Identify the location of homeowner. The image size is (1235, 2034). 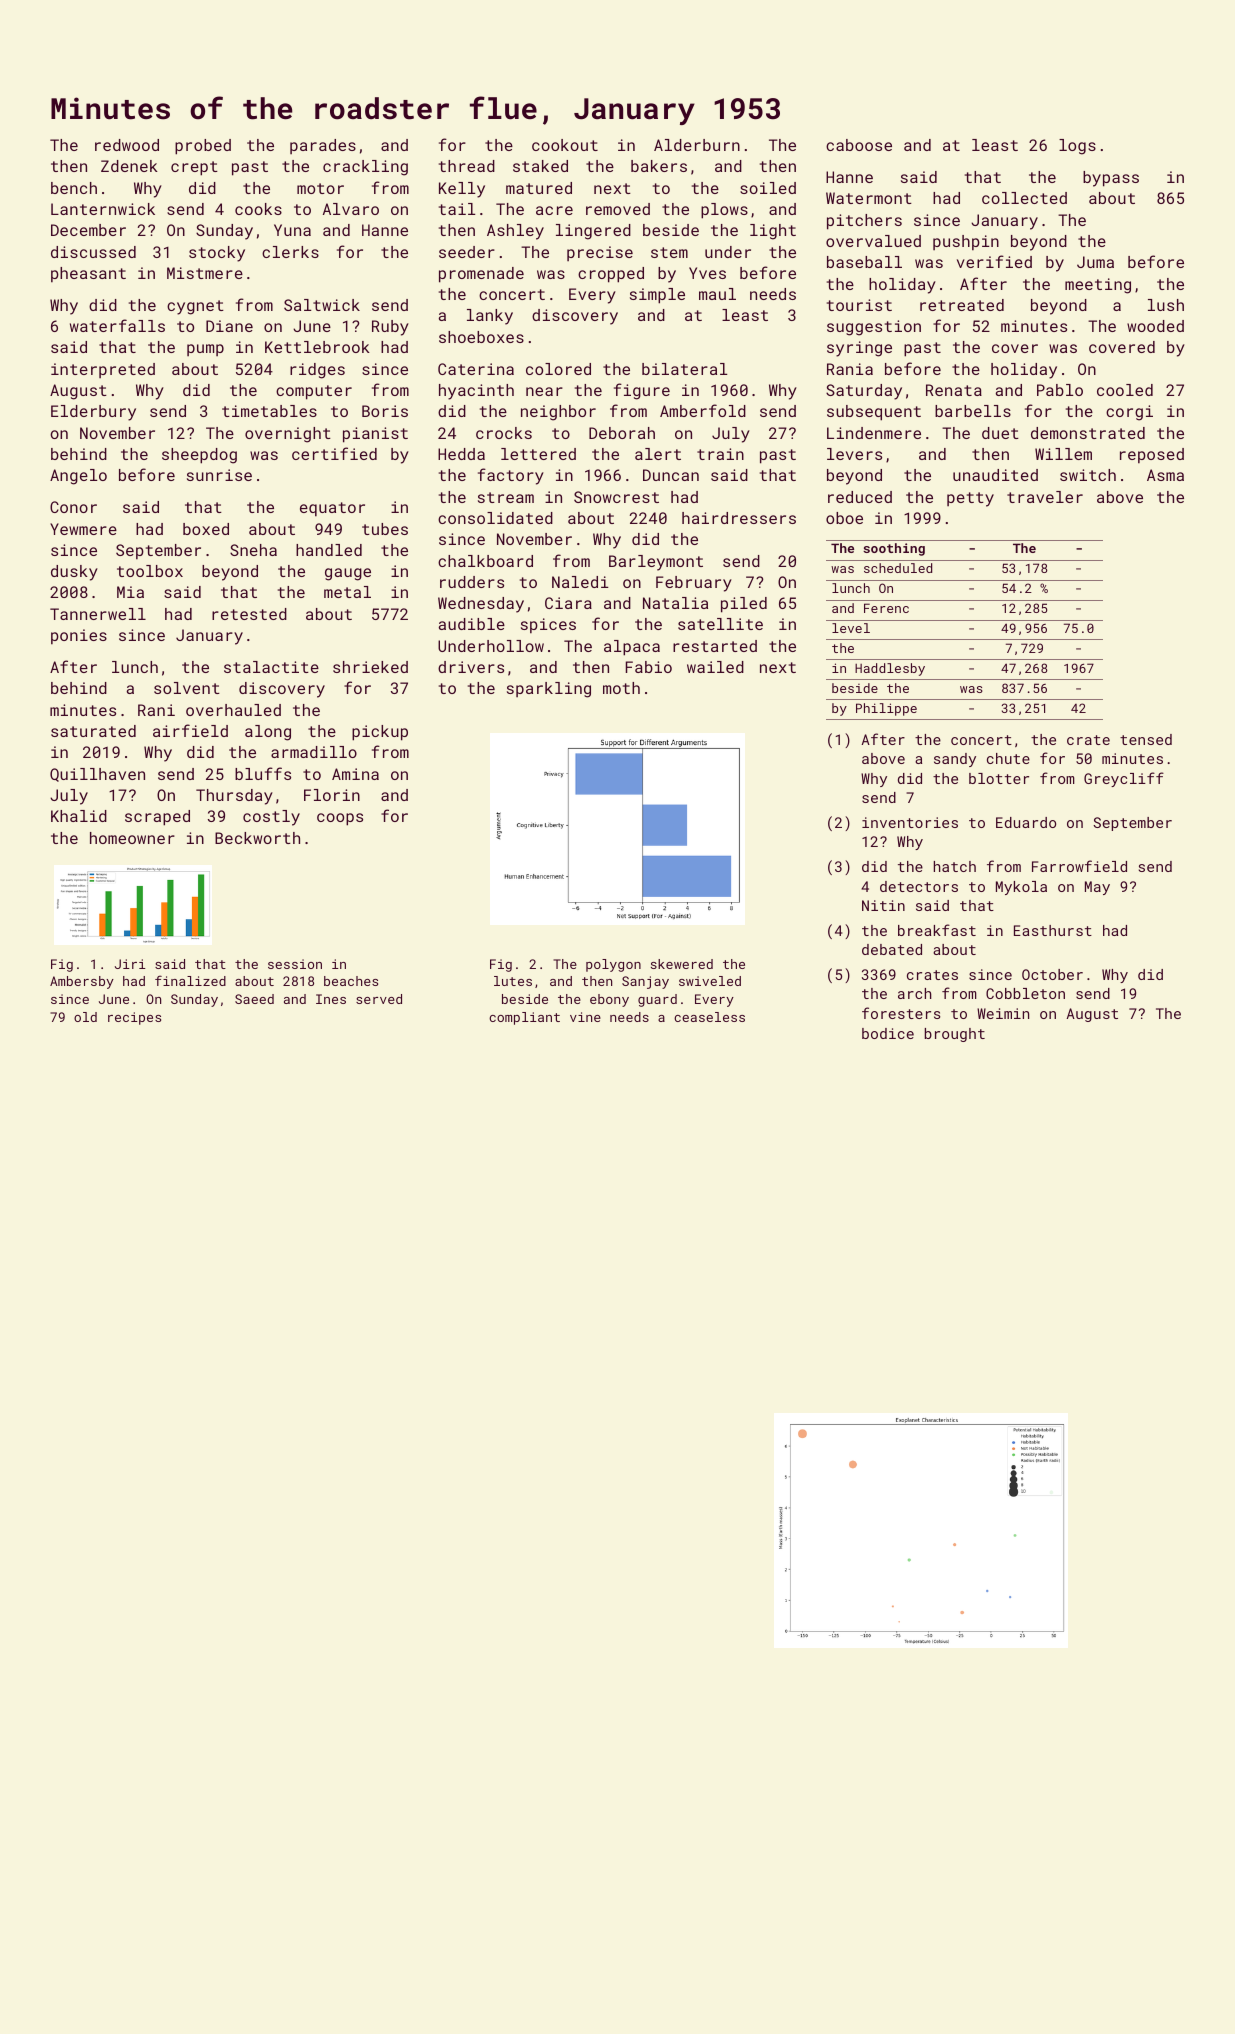
(132, 838).
